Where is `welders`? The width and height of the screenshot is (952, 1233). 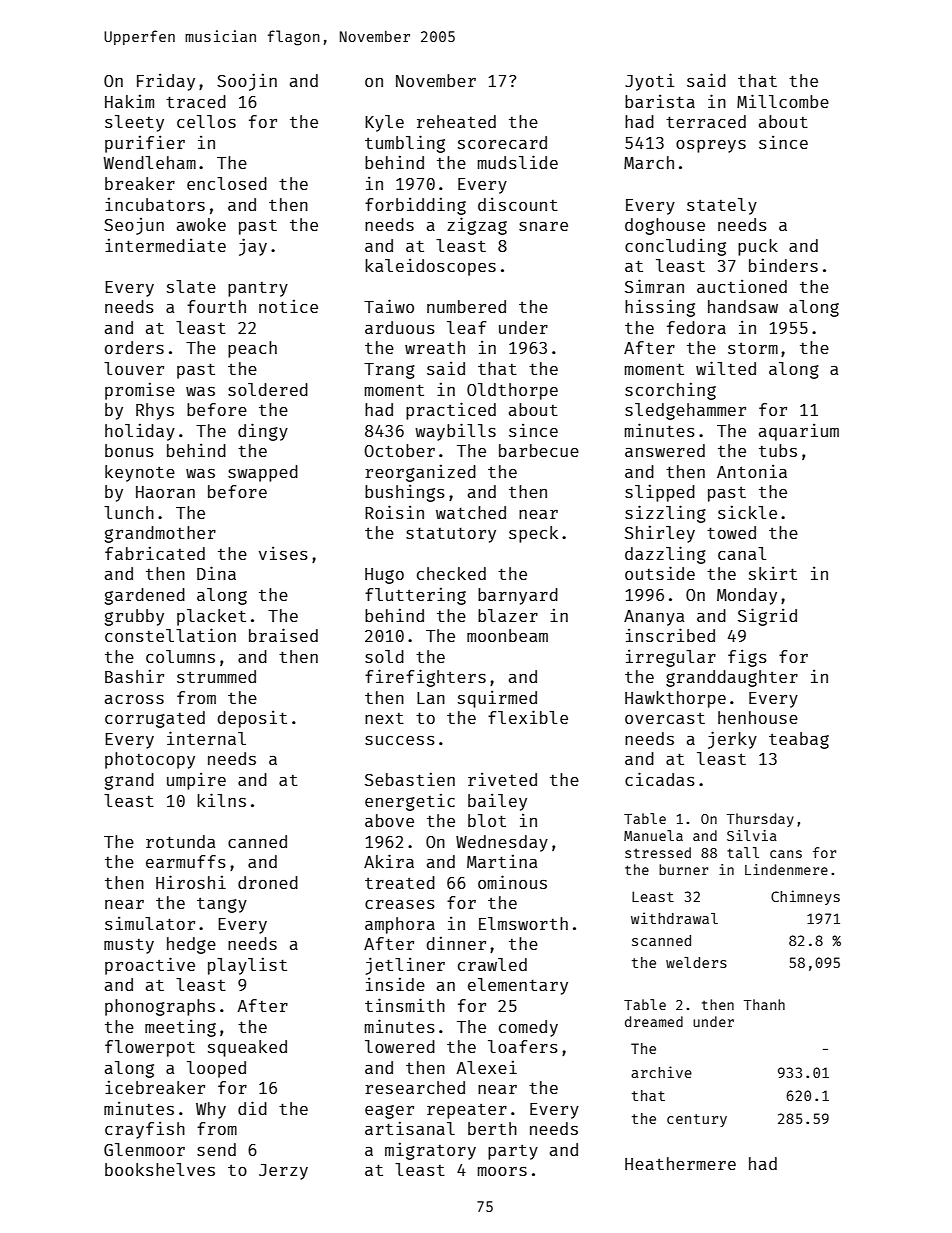 welders is located at coordinates (696, 962).
